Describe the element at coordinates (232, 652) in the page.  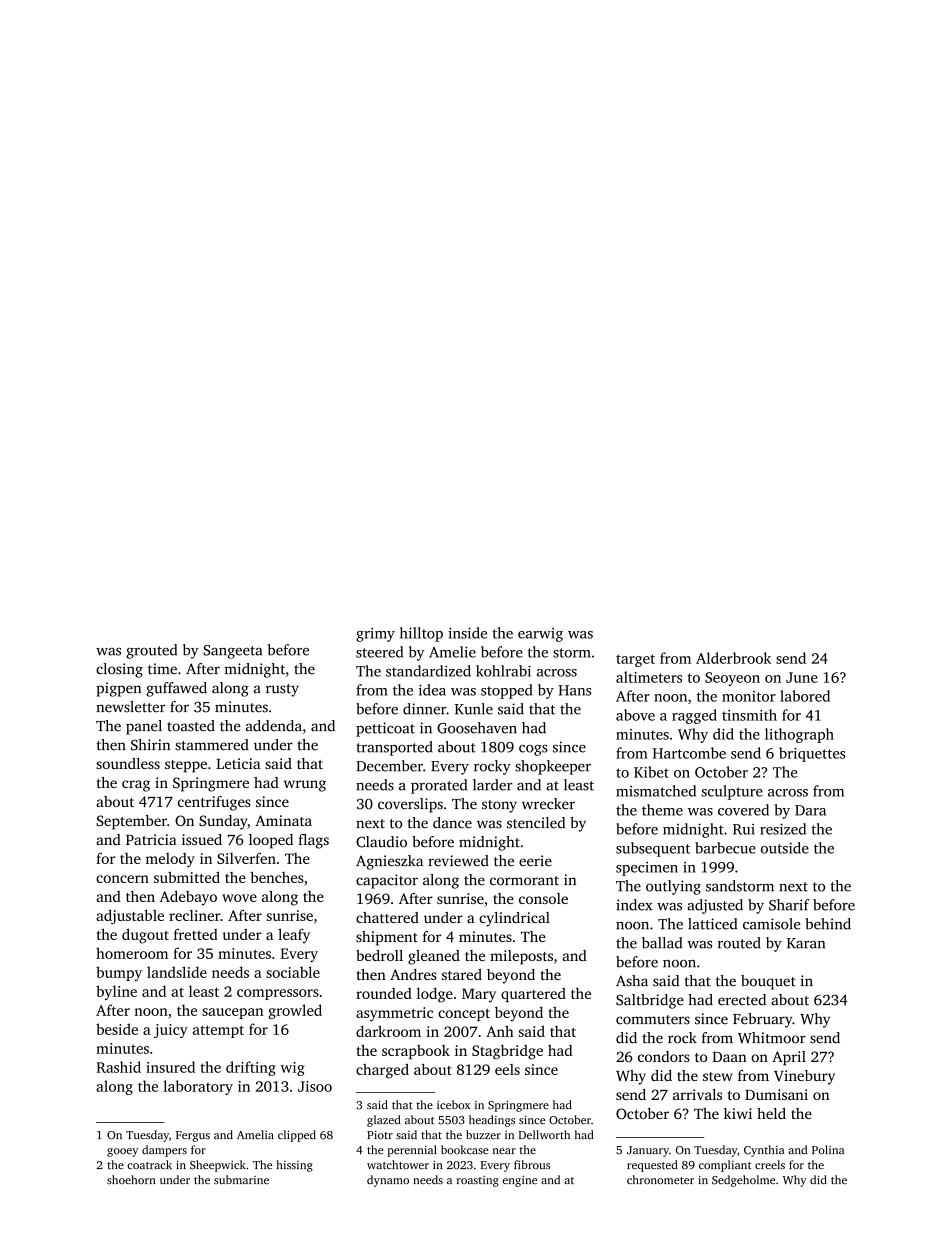
I see `Sangeeta` at that location.
